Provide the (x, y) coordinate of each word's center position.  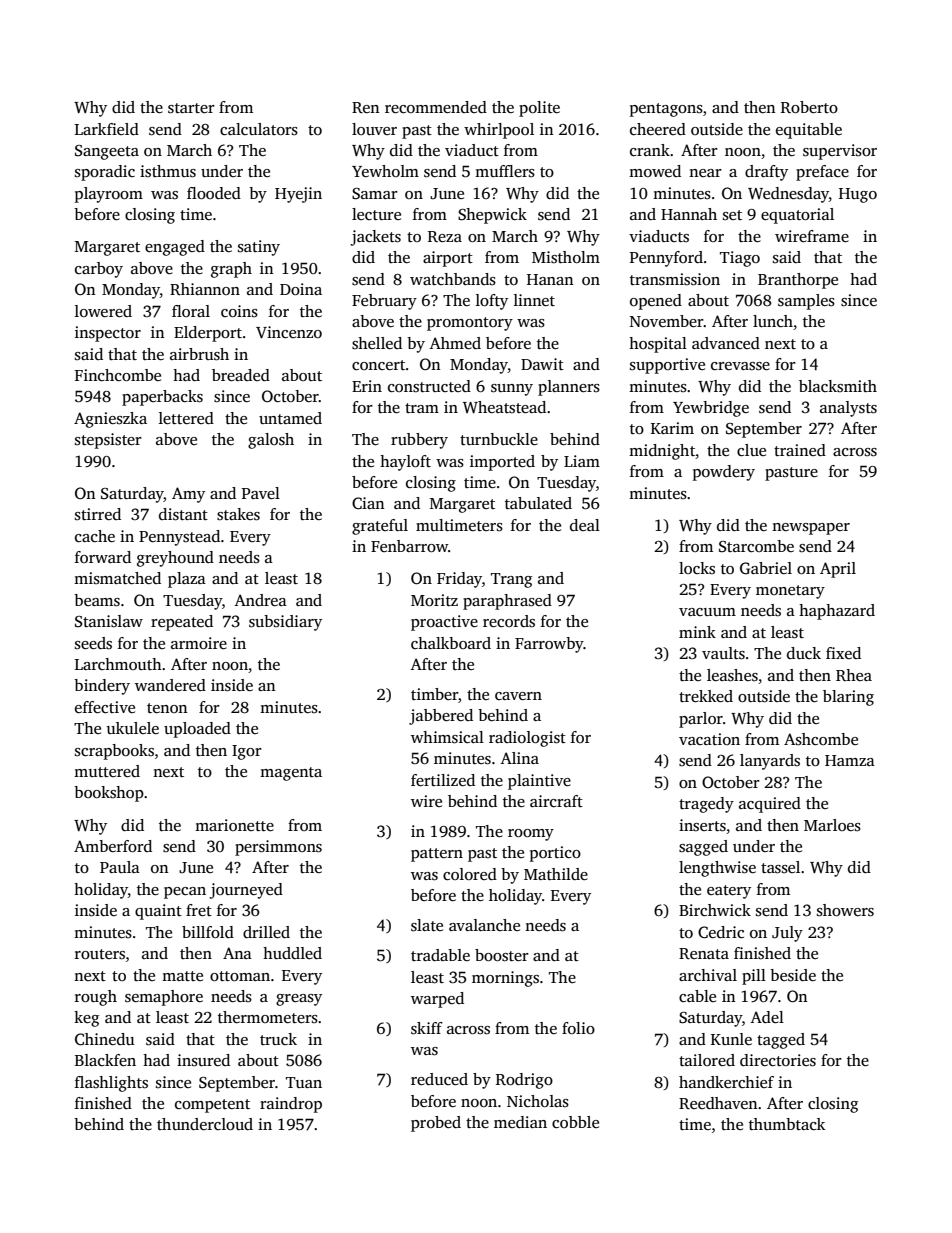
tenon (167, 708)
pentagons (666, 110)
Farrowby (549, 645)
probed (436, 1124)
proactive (444, 623)
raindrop (291, 1105)
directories (778, 1060)
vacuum (707, 612)
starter (191, 108)
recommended (436, 107)
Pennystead (179, 538)
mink (697, 632)
